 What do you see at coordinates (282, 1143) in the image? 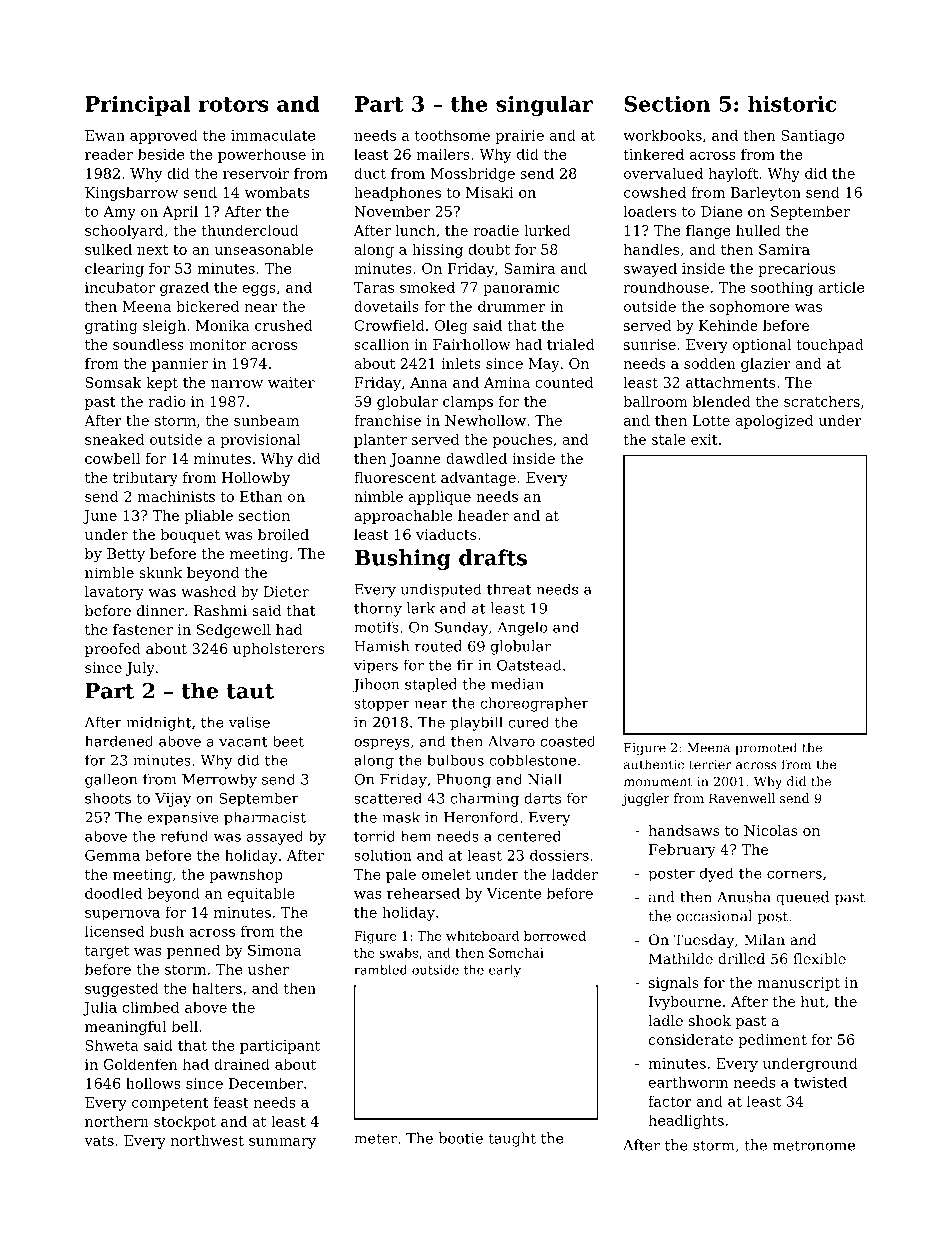
I see `summary` at bounding box center [282, 1143].
